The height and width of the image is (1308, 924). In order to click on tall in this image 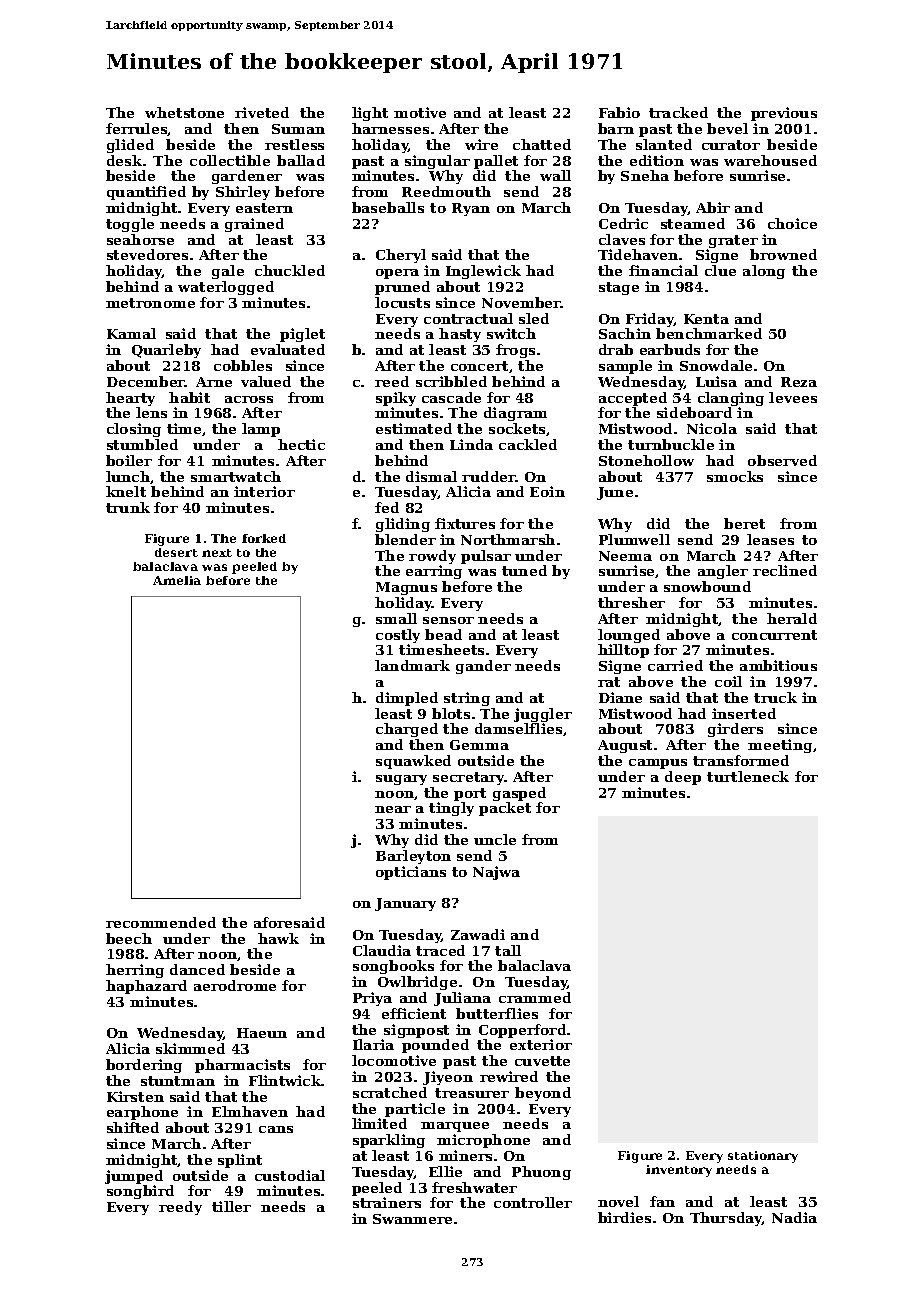, I will do `click(508, 950)`.
